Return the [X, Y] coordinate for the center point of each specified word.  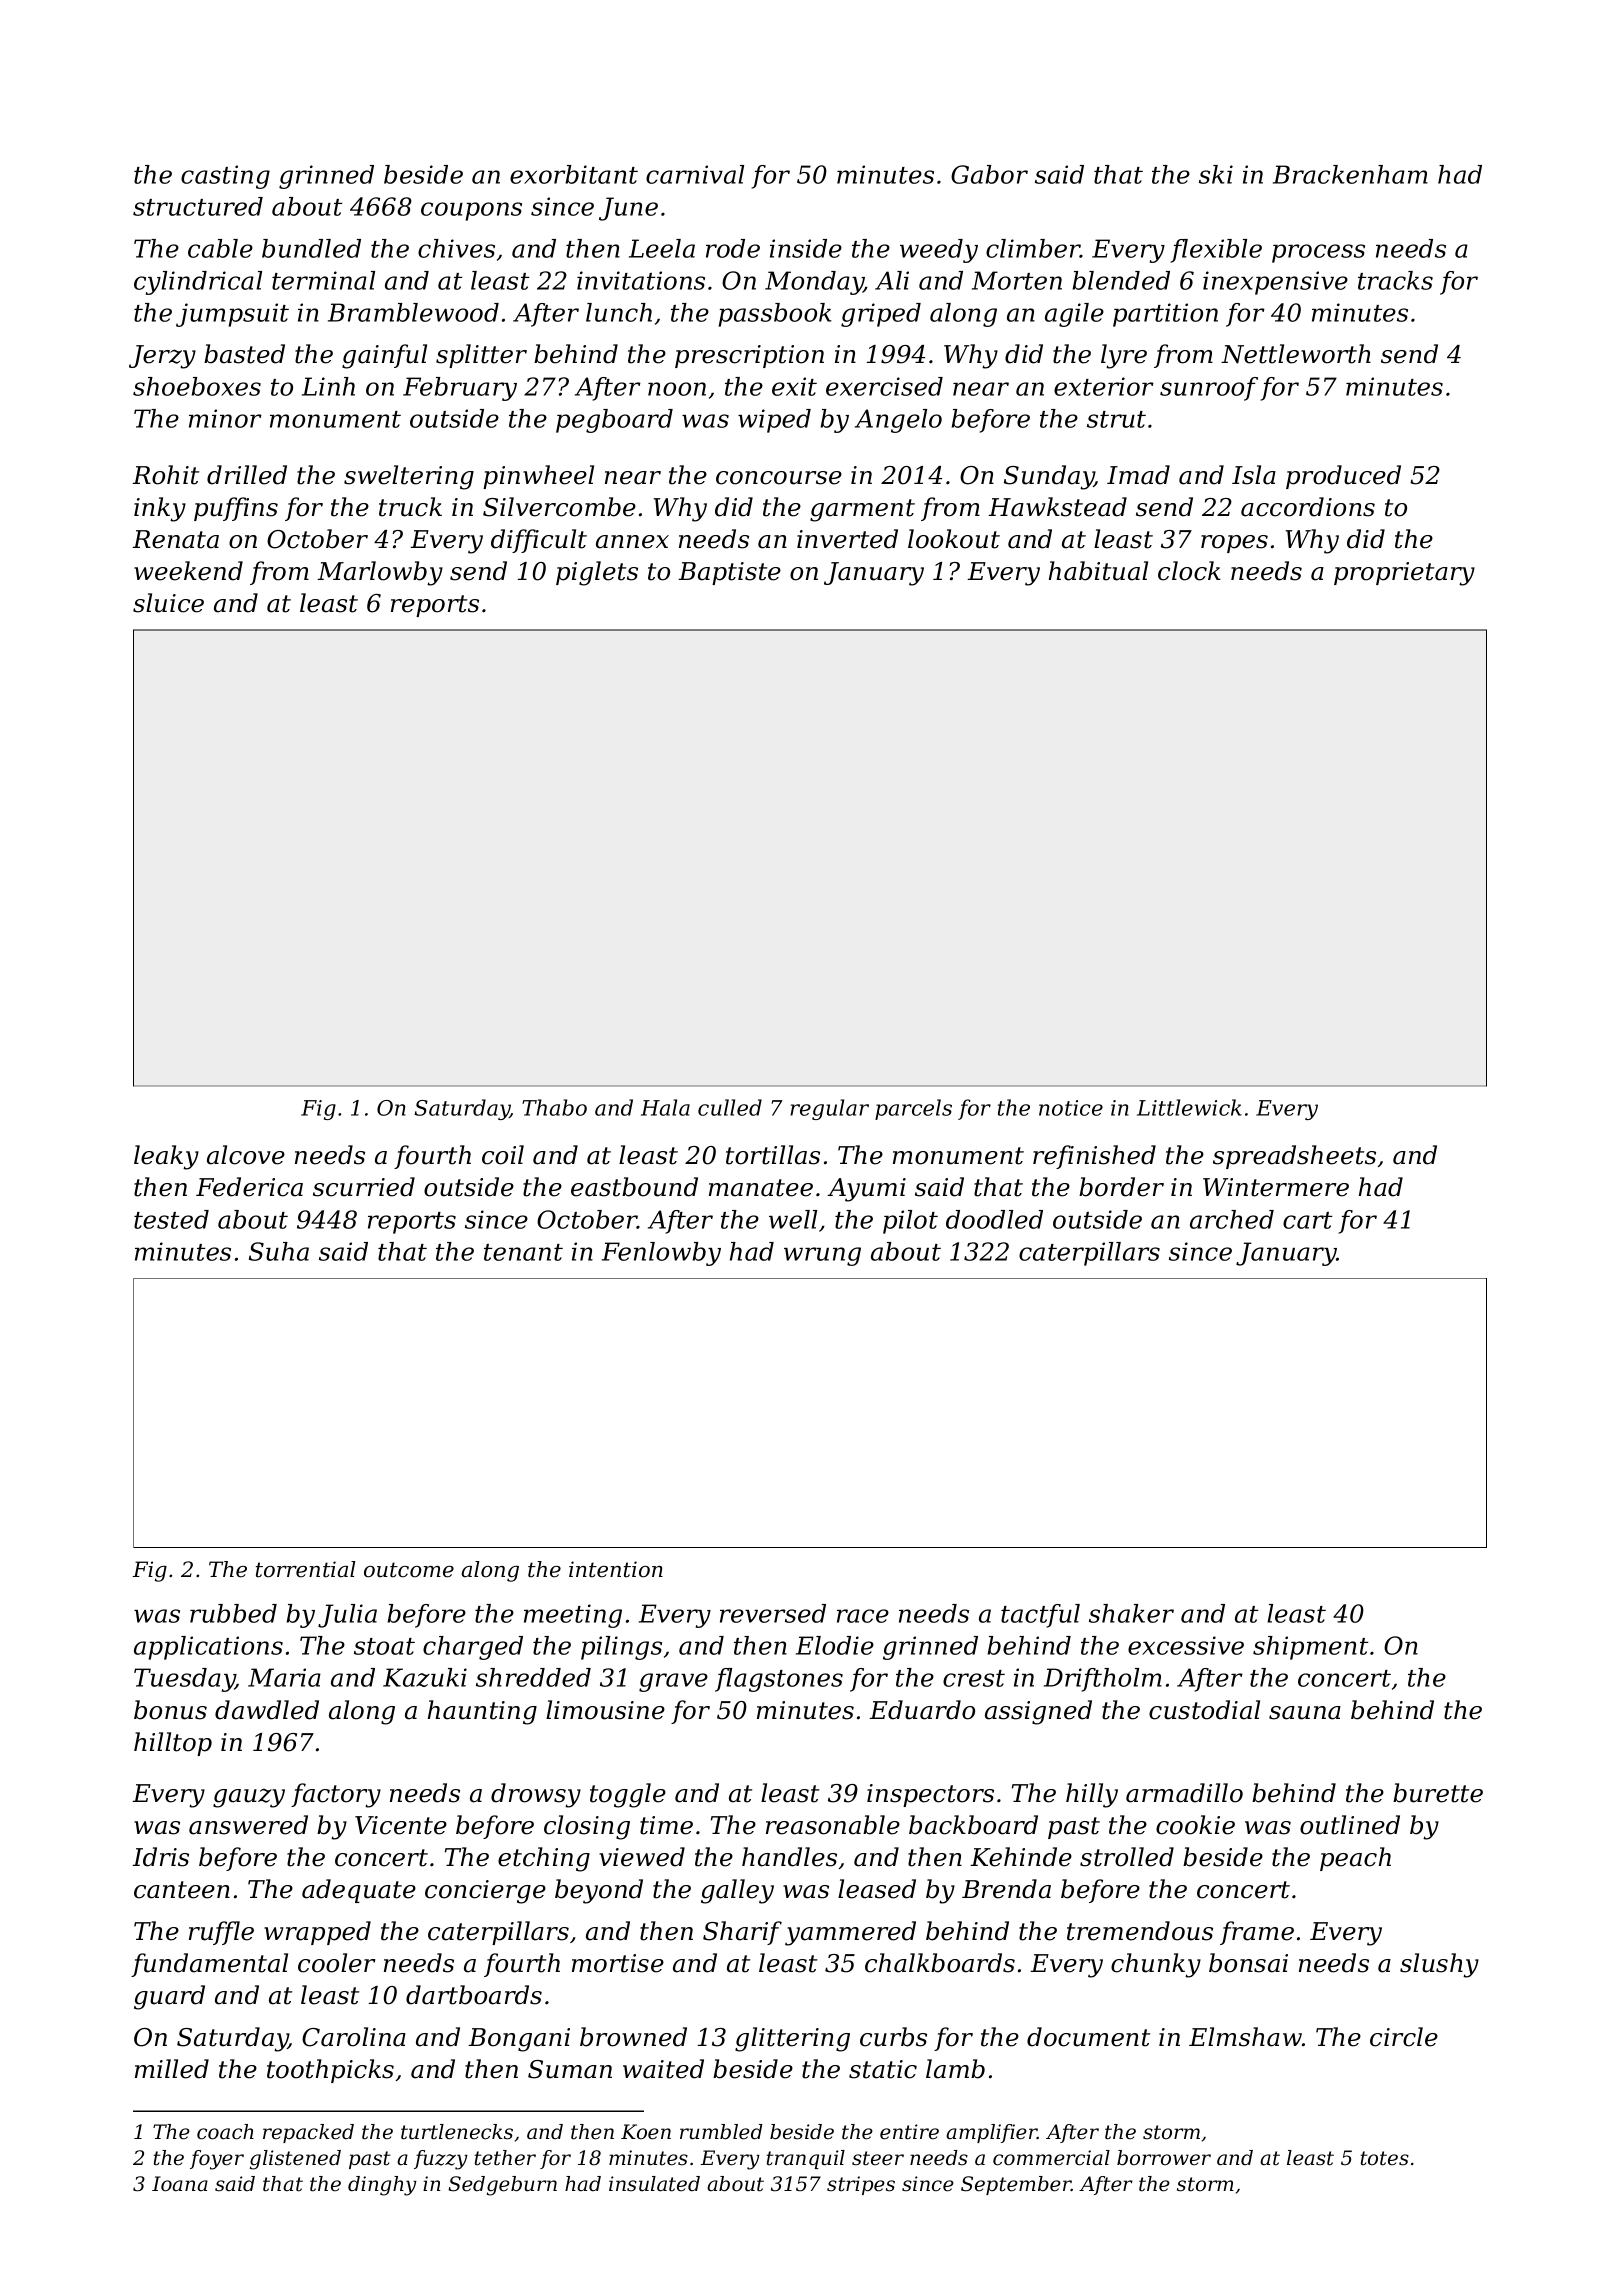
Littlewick [1189, 1107]
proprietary [1404, 574]
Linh [328, 386]
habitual [1098, 571]
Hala [665, 1107]
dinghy [382, 2186]
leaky [166, 1157]
